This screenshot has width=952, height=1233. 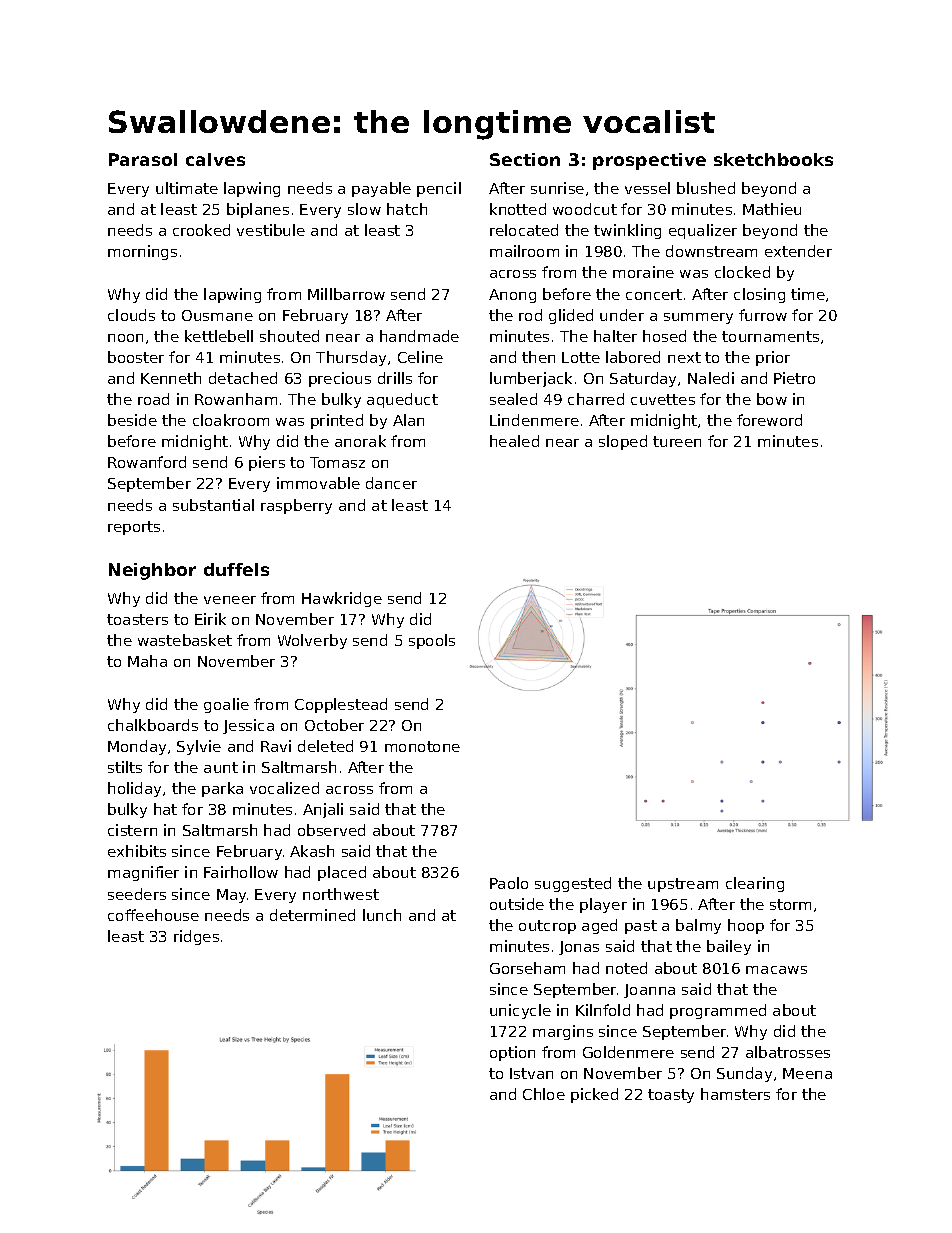 I want to click on spools, so click(x=432, y=641).
